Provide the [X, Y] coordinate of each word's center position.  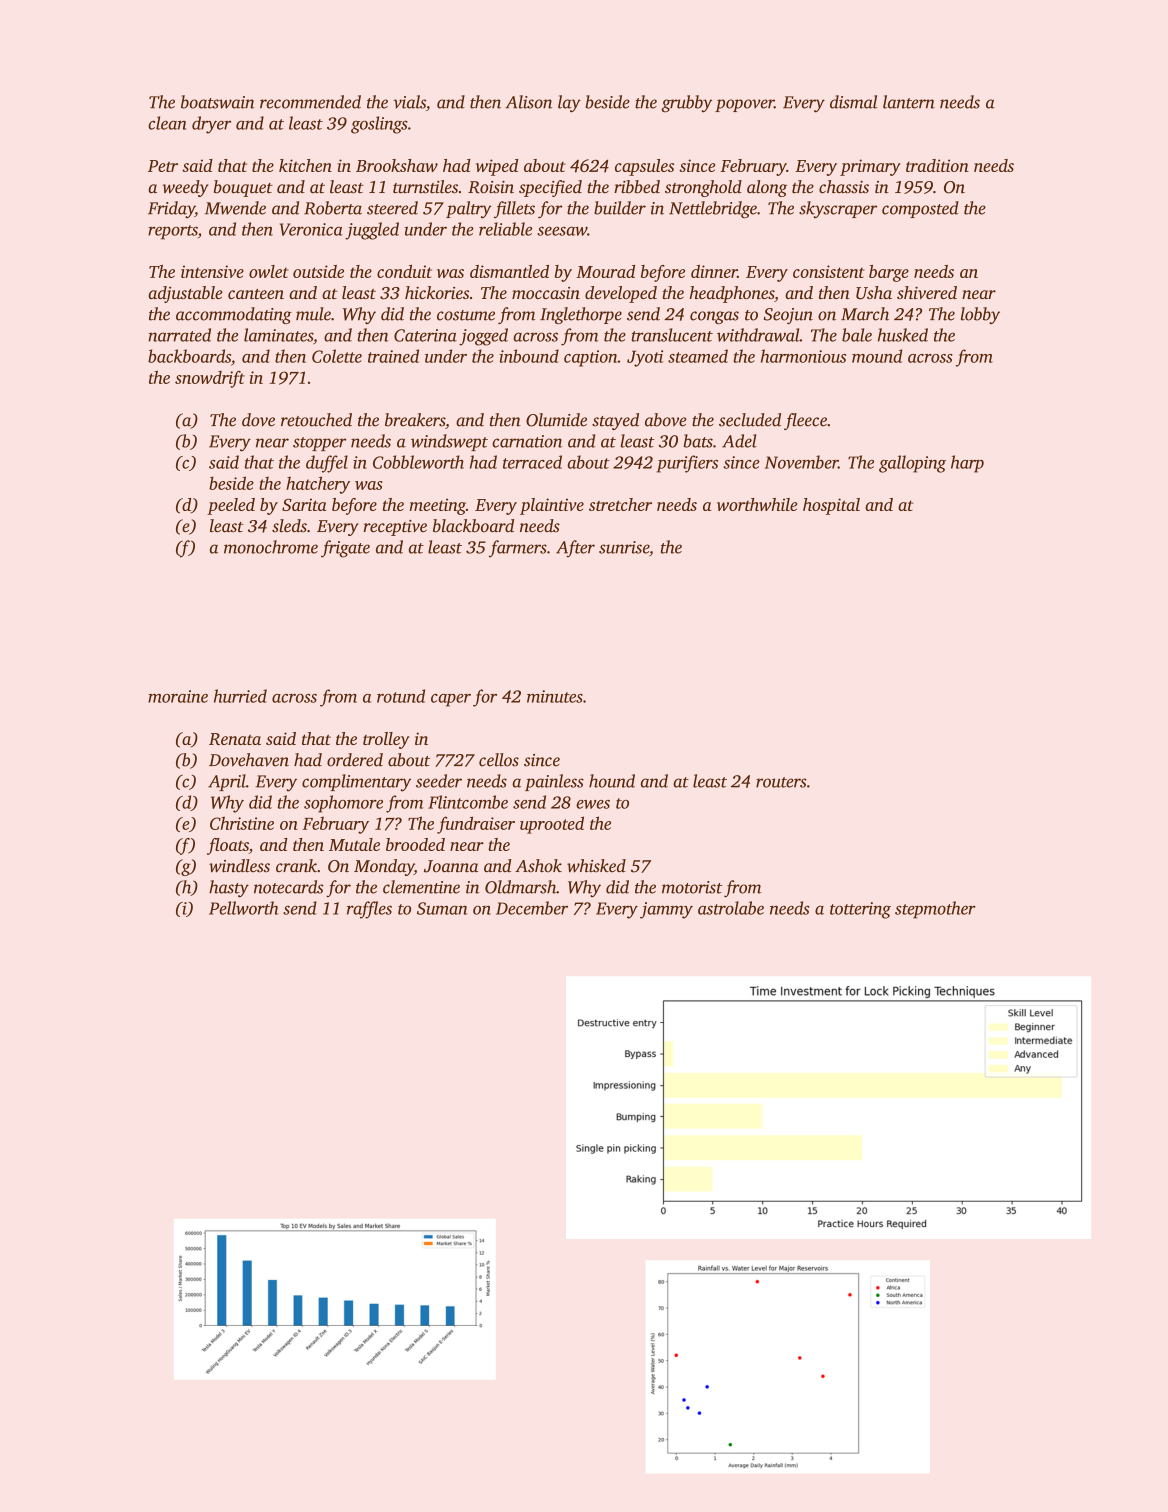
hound [612, 781]
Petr [163, 166]
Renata [235, 739]
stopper [319, 444]
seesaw [562, 231]
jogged [483, 337]
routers [781, 782]
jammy [666, 910]
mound [877, 356]
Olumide [556, 420]
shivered [927, 292]
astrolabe [731, 908]
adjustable [185, 294]
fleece [805, 421]
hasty [229, 889]
